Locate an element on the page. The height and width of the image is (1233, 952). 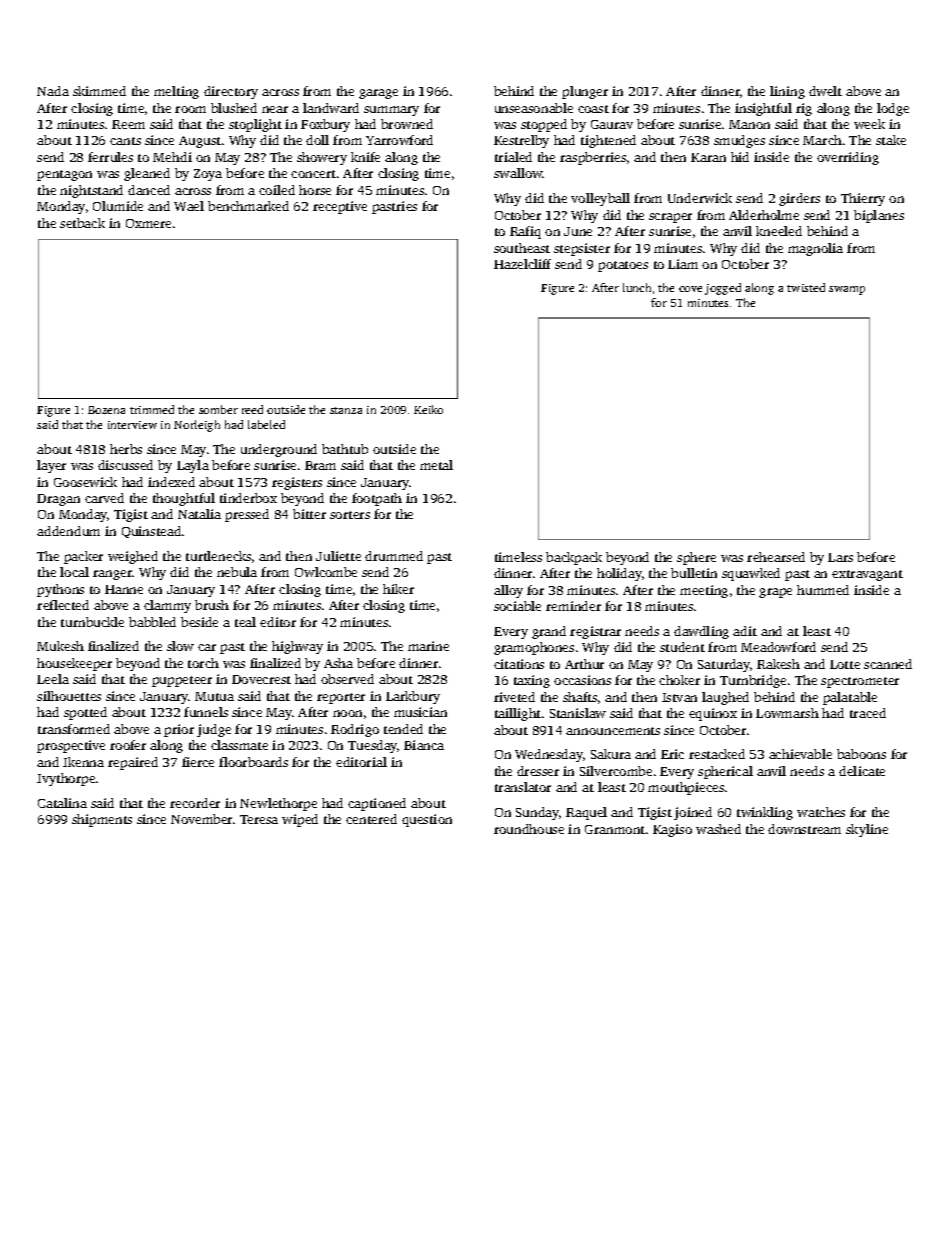
taxing is located at coordinates (532, 681).
